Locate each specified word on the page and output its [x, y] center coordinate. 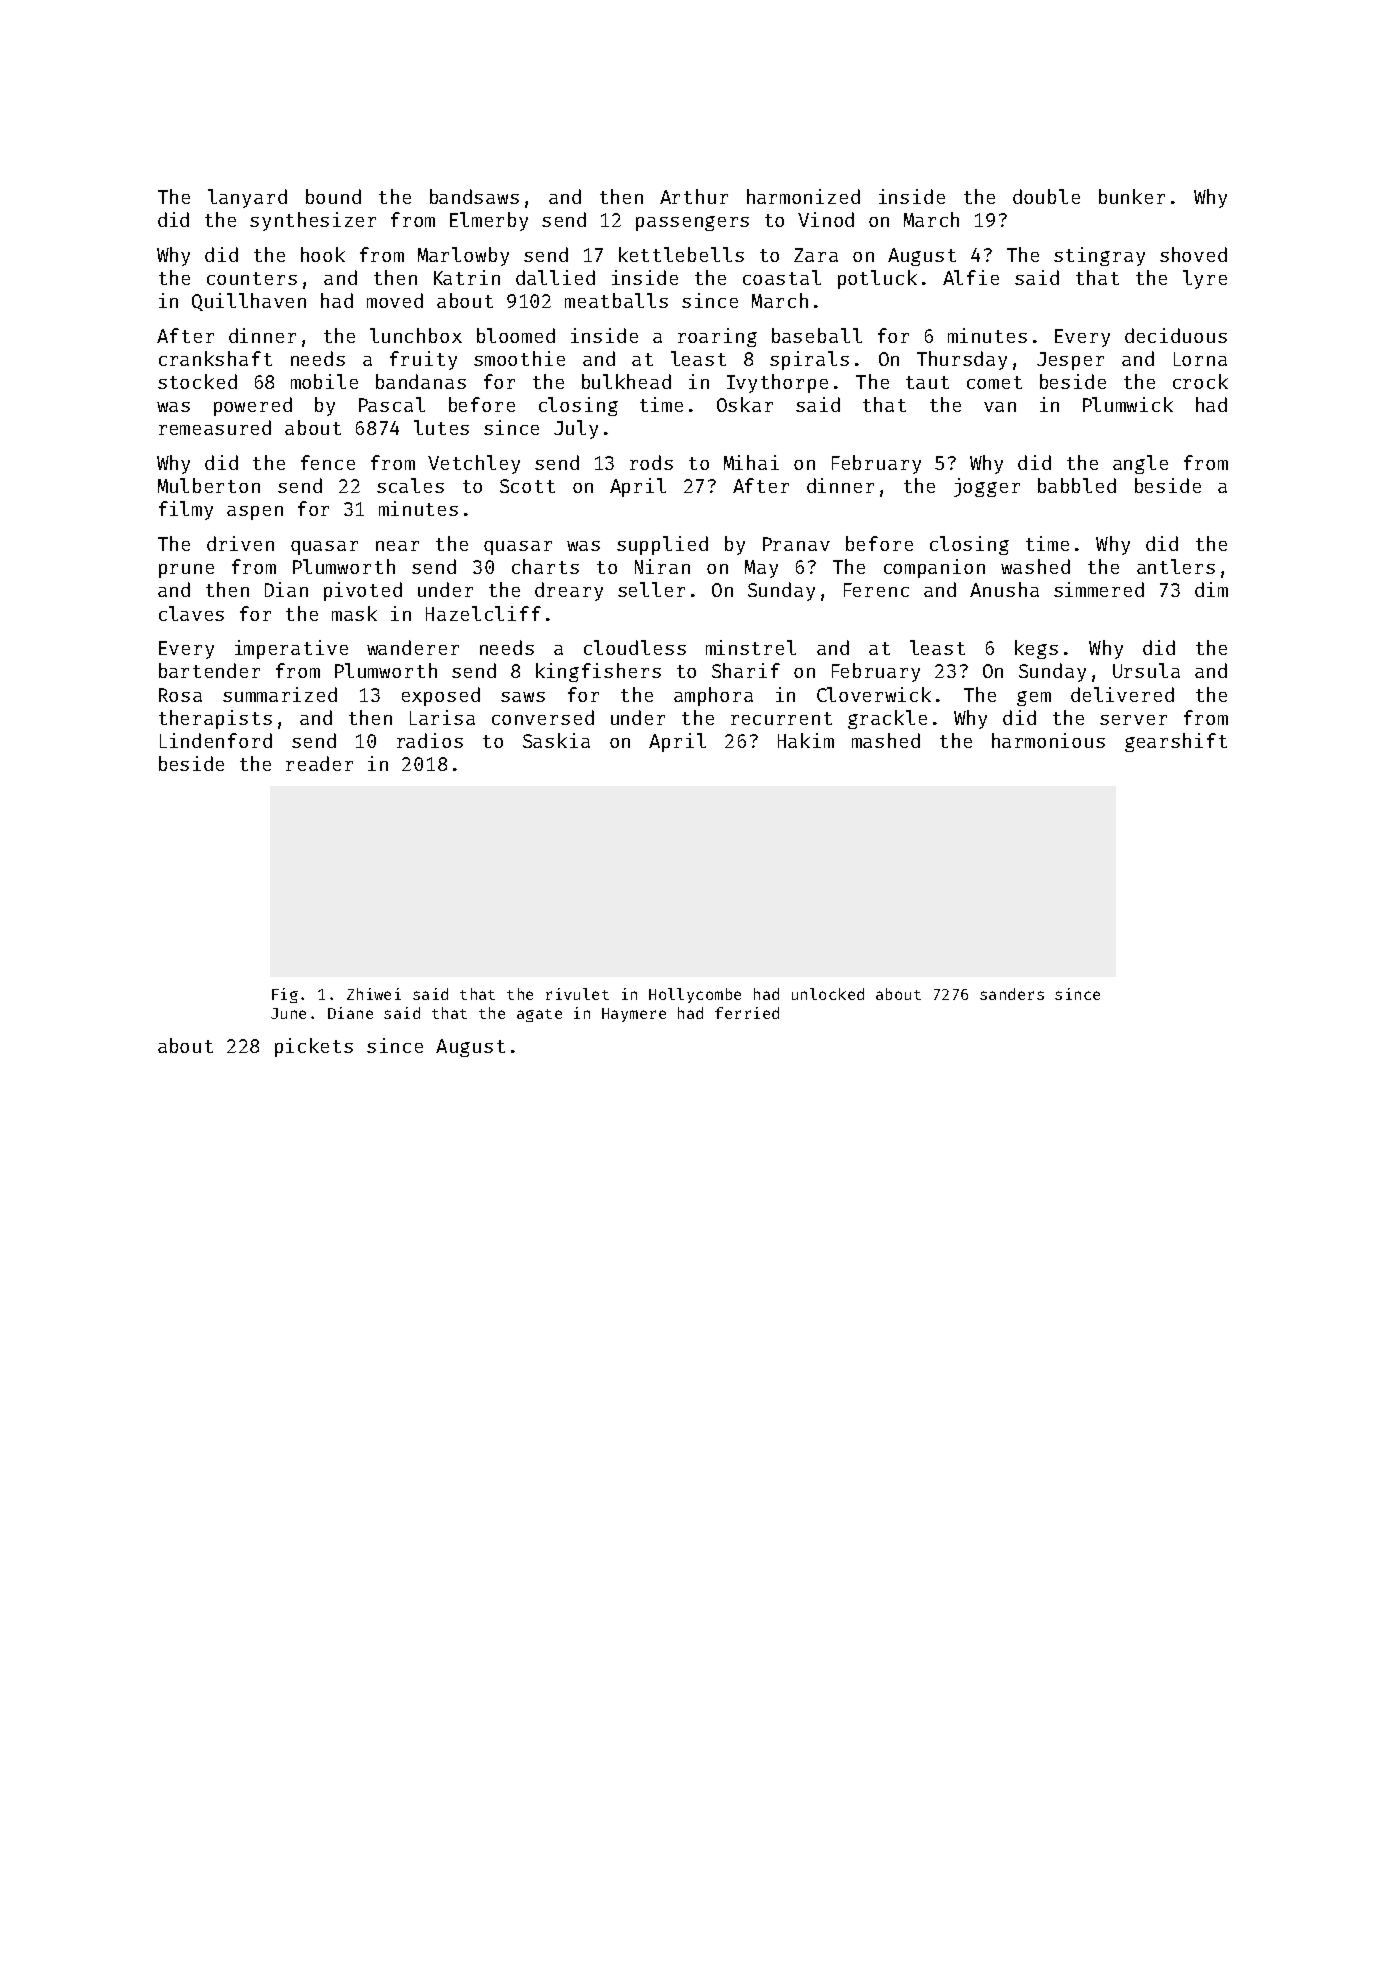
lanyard [247, 198]
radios [430, 740]
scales [410, 485]
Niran [662, 566]
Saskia [556, 740]
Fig [285, 995]
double [1046, 196]
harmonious [1048, 740]
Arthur [694, 196]
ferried [747, 1013]
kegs [1036, 649]
